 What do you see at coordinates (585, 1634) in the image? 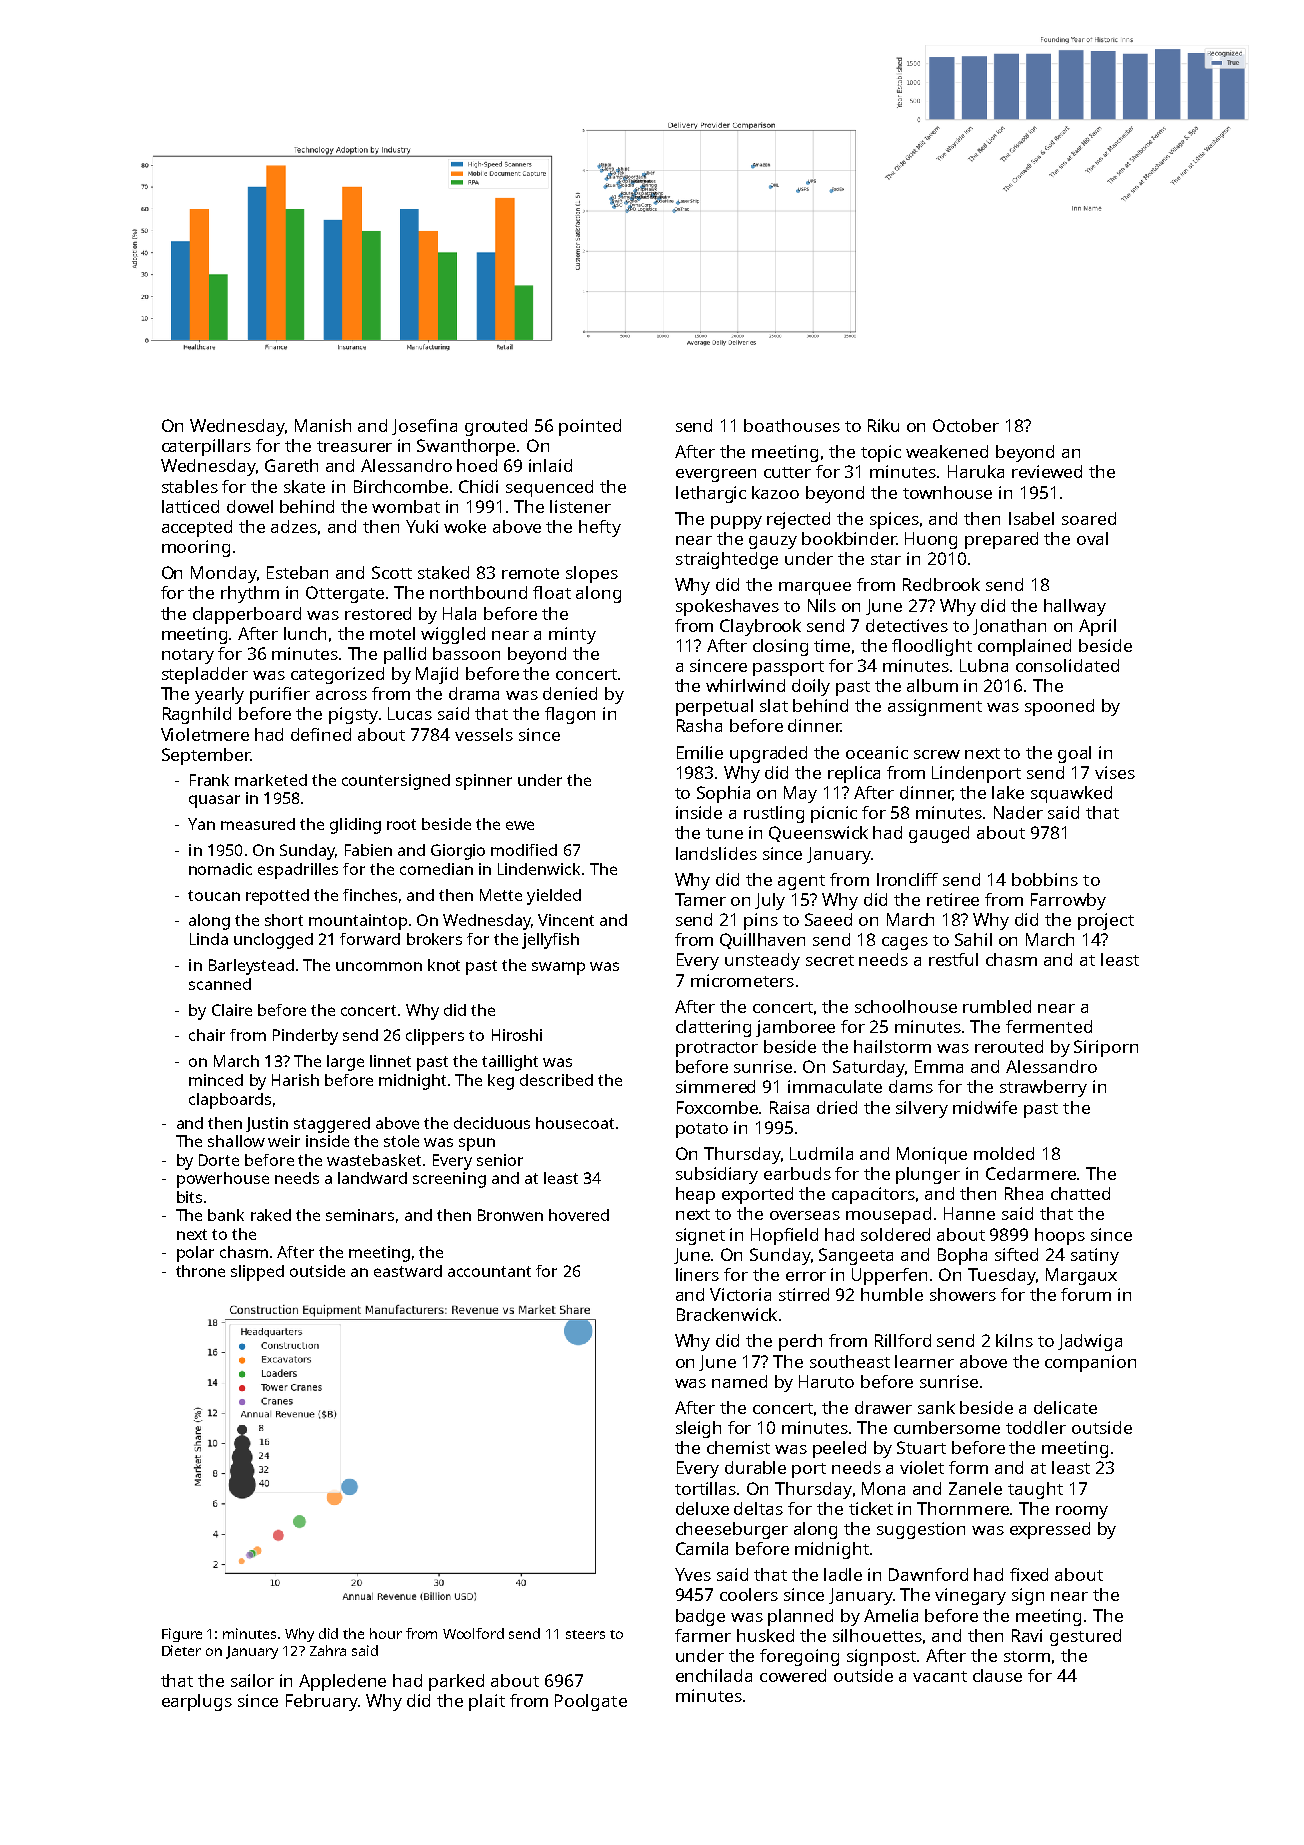
I see `steers` at bounding box center [585, 1634].
